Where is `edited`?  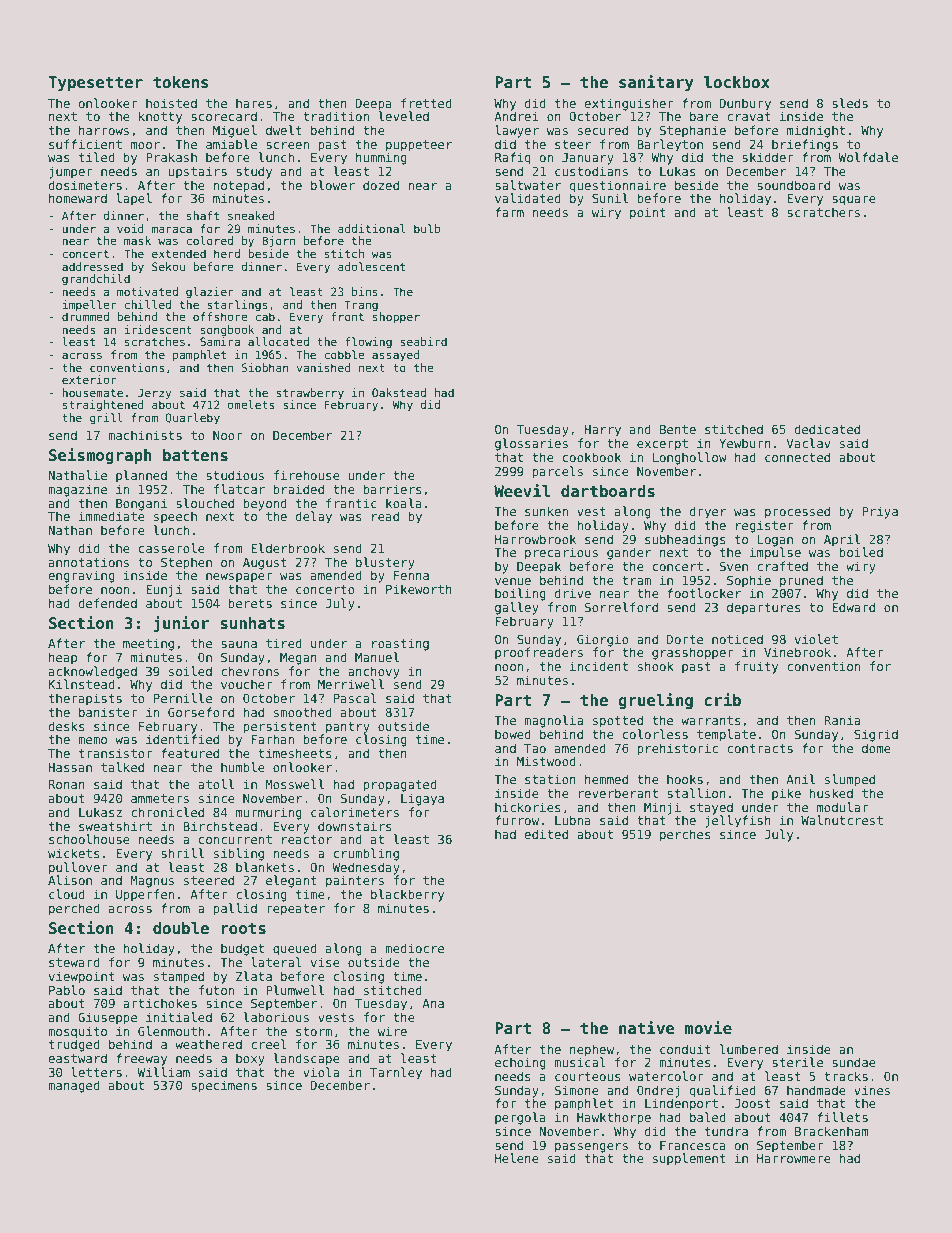
edited is located at coordinates (546, 834).
